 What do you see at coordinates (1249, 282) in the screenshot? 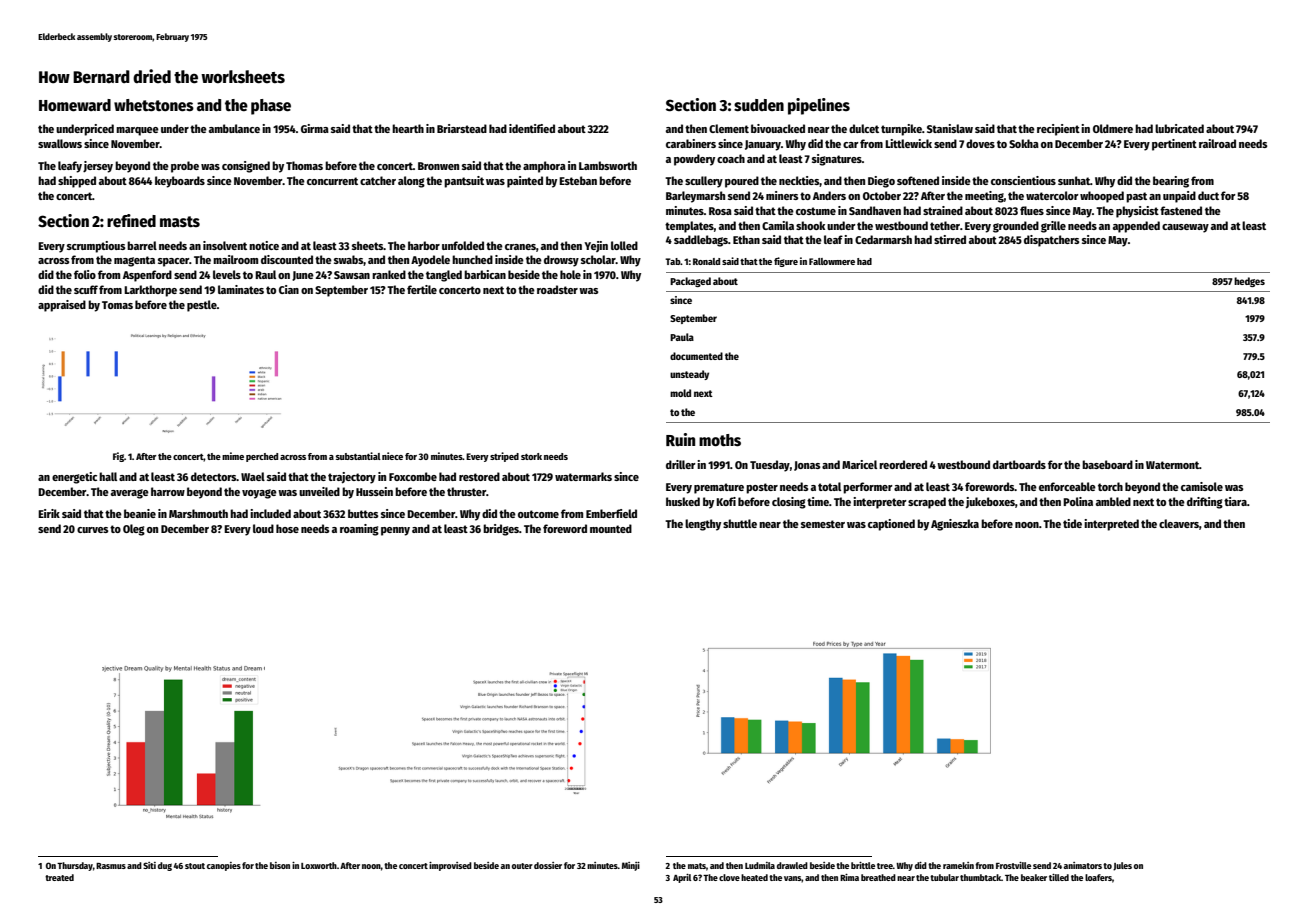
I see `hedges` at bounding box center [1249, 282].
